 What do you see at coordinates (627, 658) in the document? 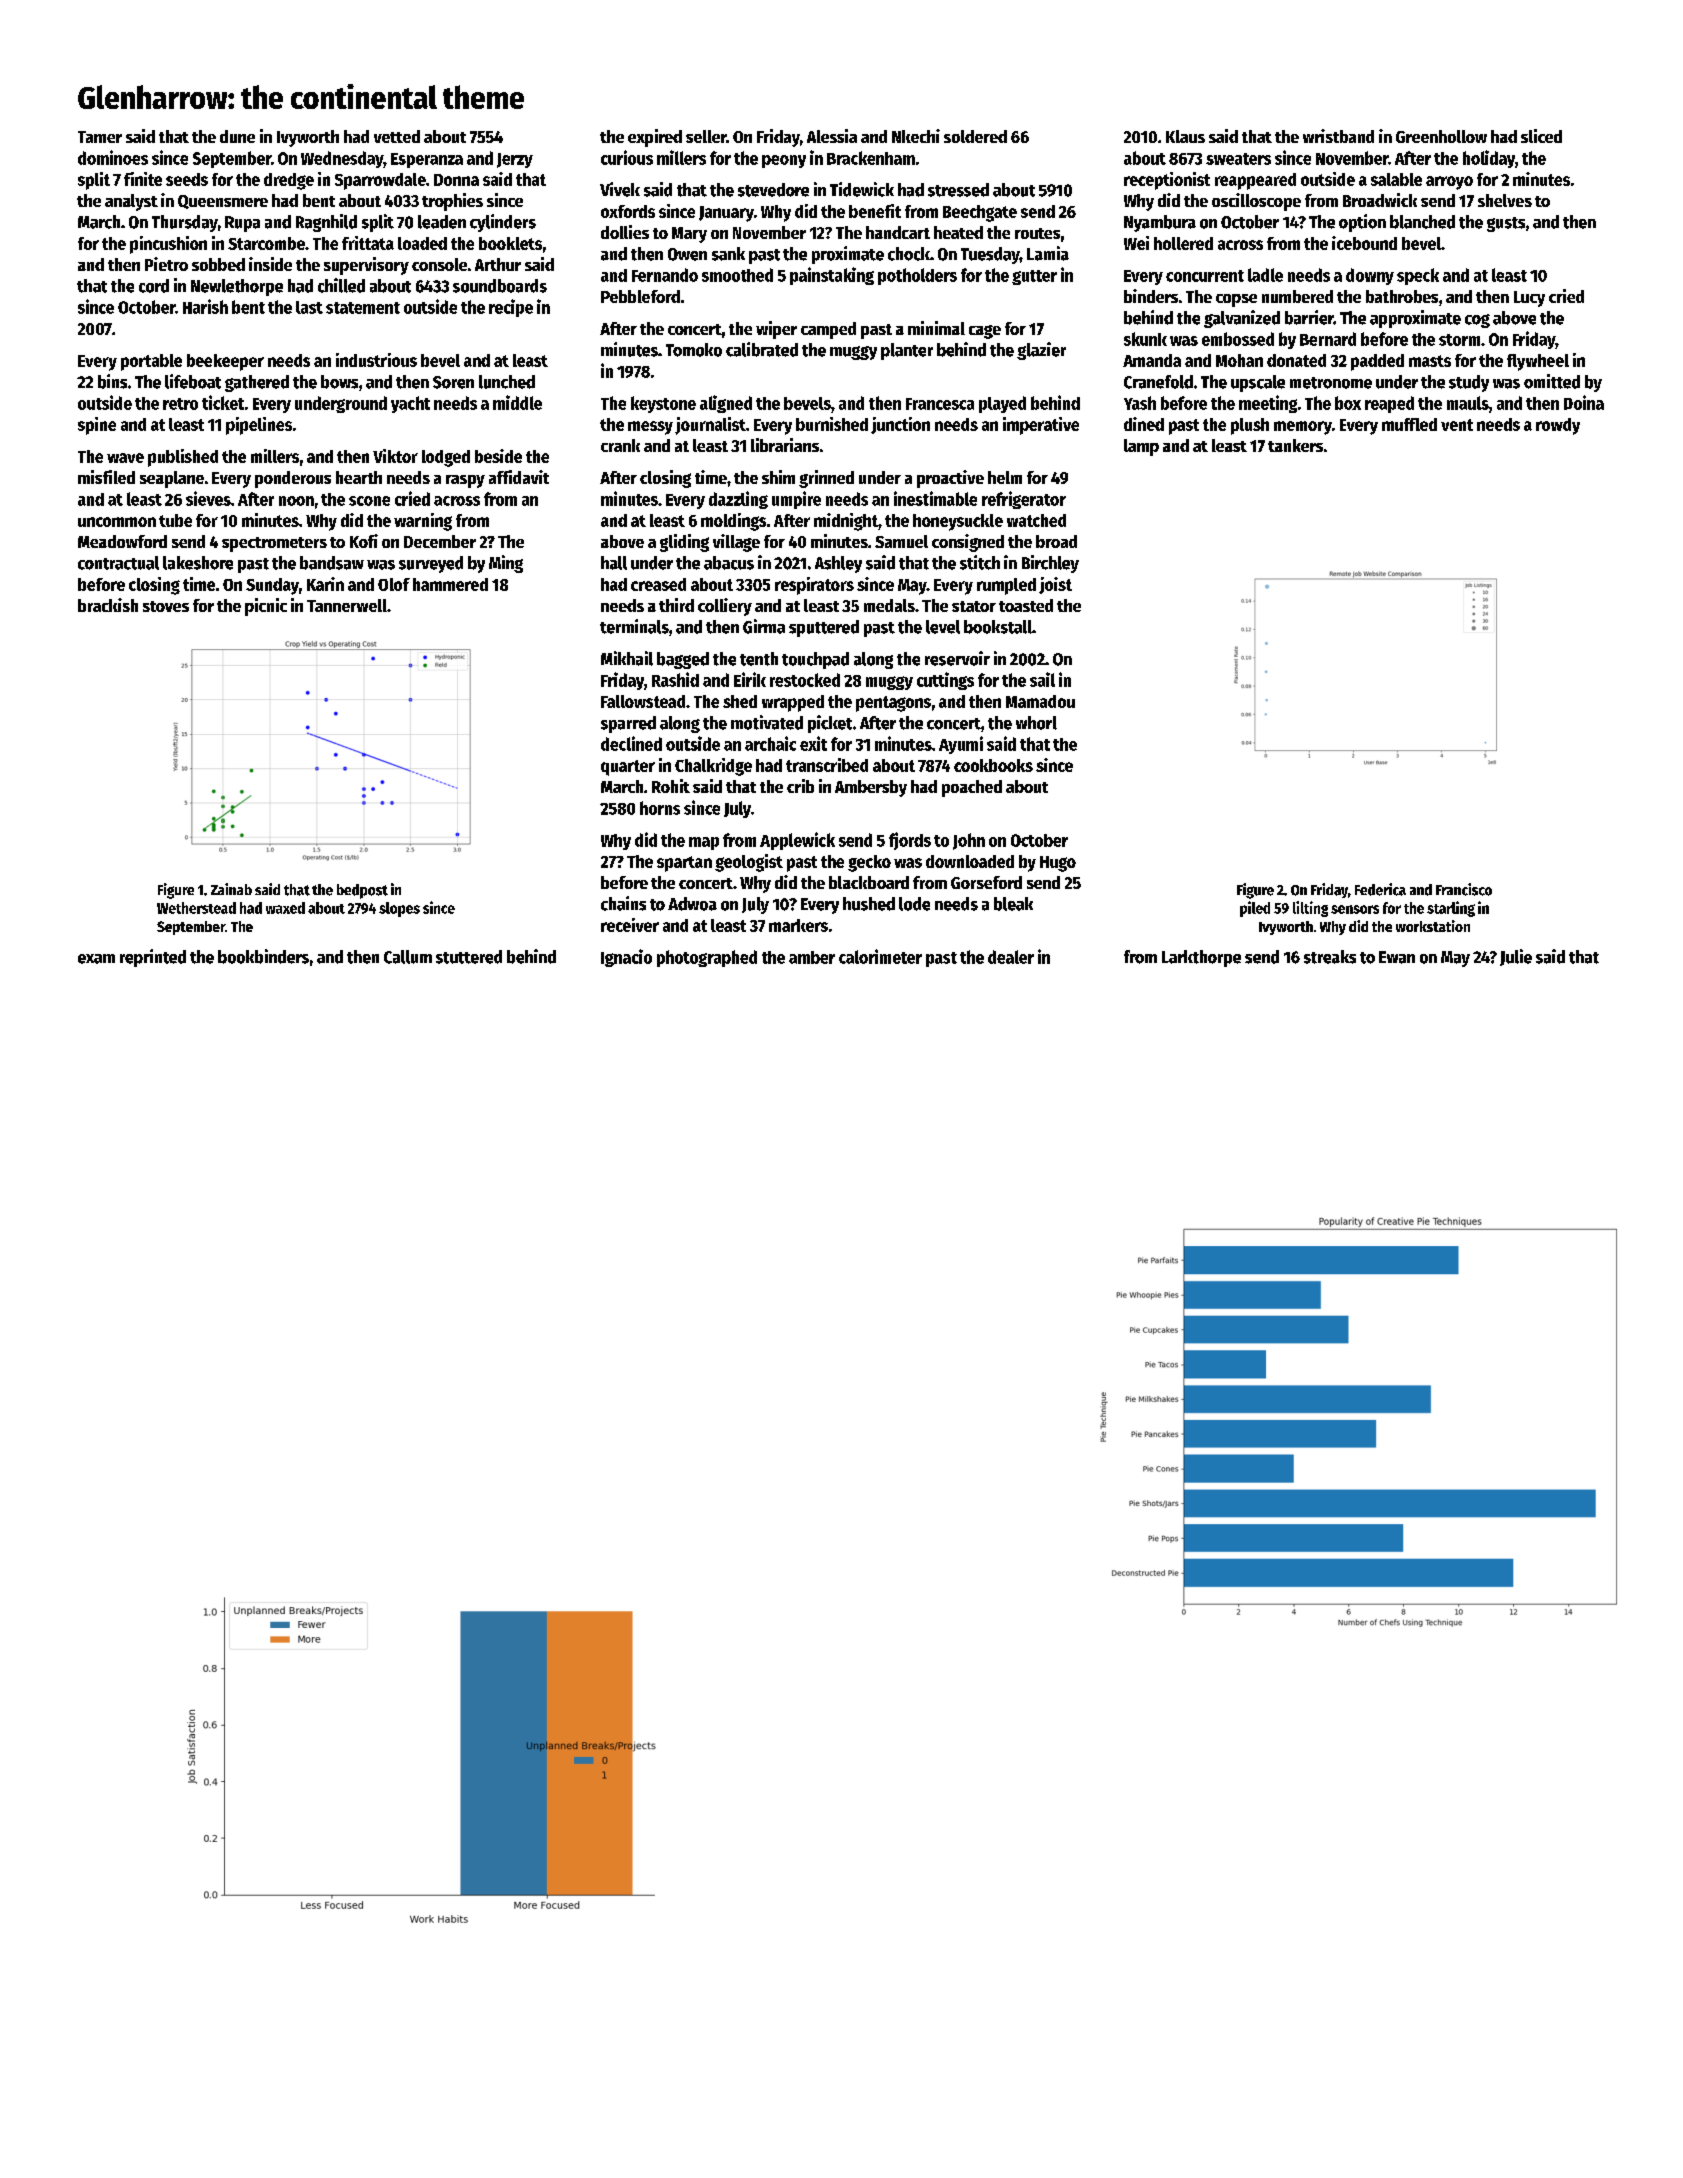
I see `Mikhail` at bounding box center [627, 658].
